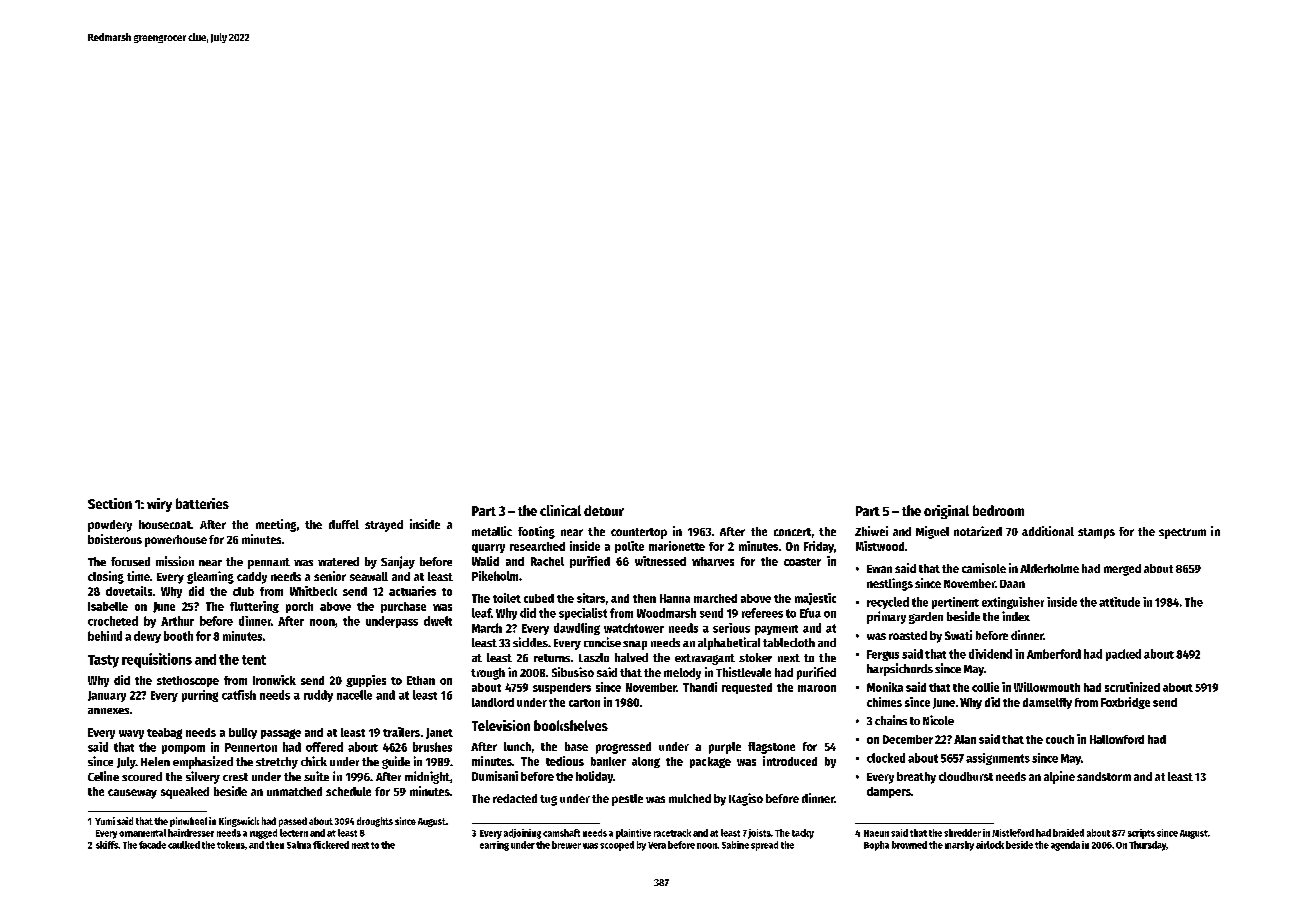 The image size is (1308, 924). Describe the element at coordinates (177, 621) in the image. I see `Arthur` at that location.
